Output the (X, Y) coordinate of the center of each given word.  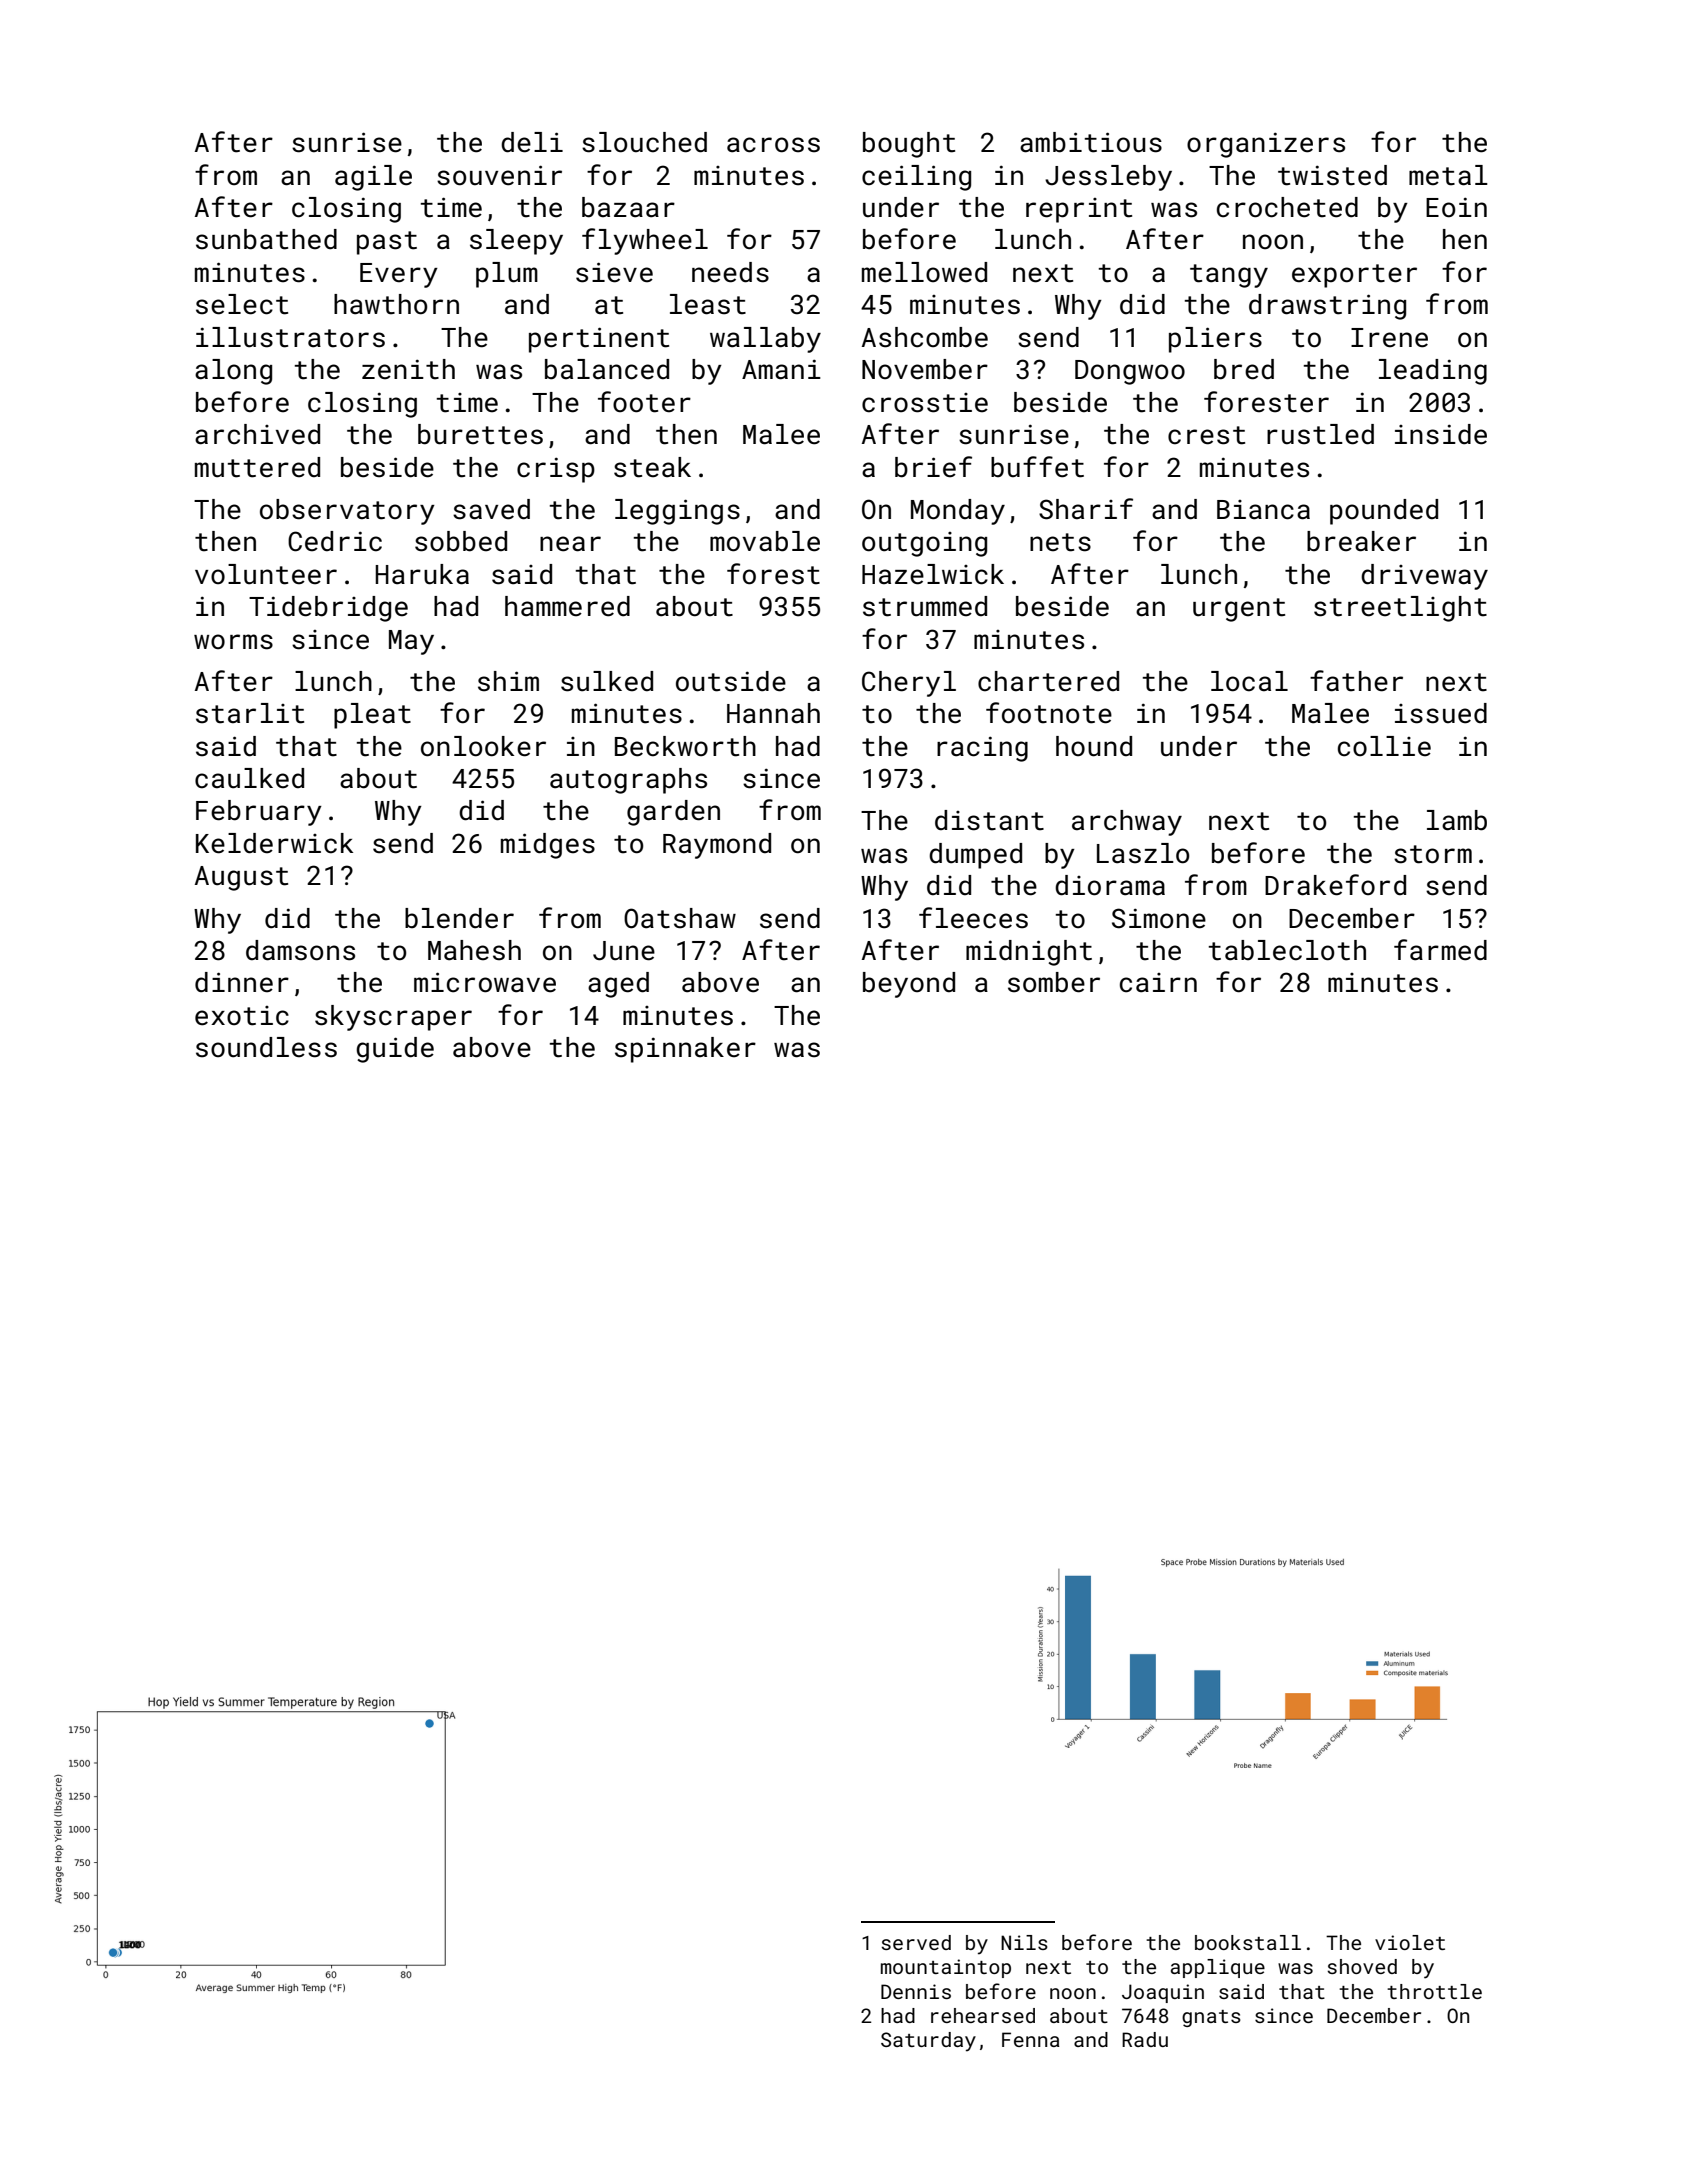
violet (1410, 1942)
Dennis (916, 1991)
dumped (975, 856)
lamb (1457, 820)
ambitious (1091, 142)
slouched (644, 142)
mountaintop (946, 1968)
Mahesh (474, 950)
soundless (266, 1047)
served (916, 1942)
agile (373, 178)
